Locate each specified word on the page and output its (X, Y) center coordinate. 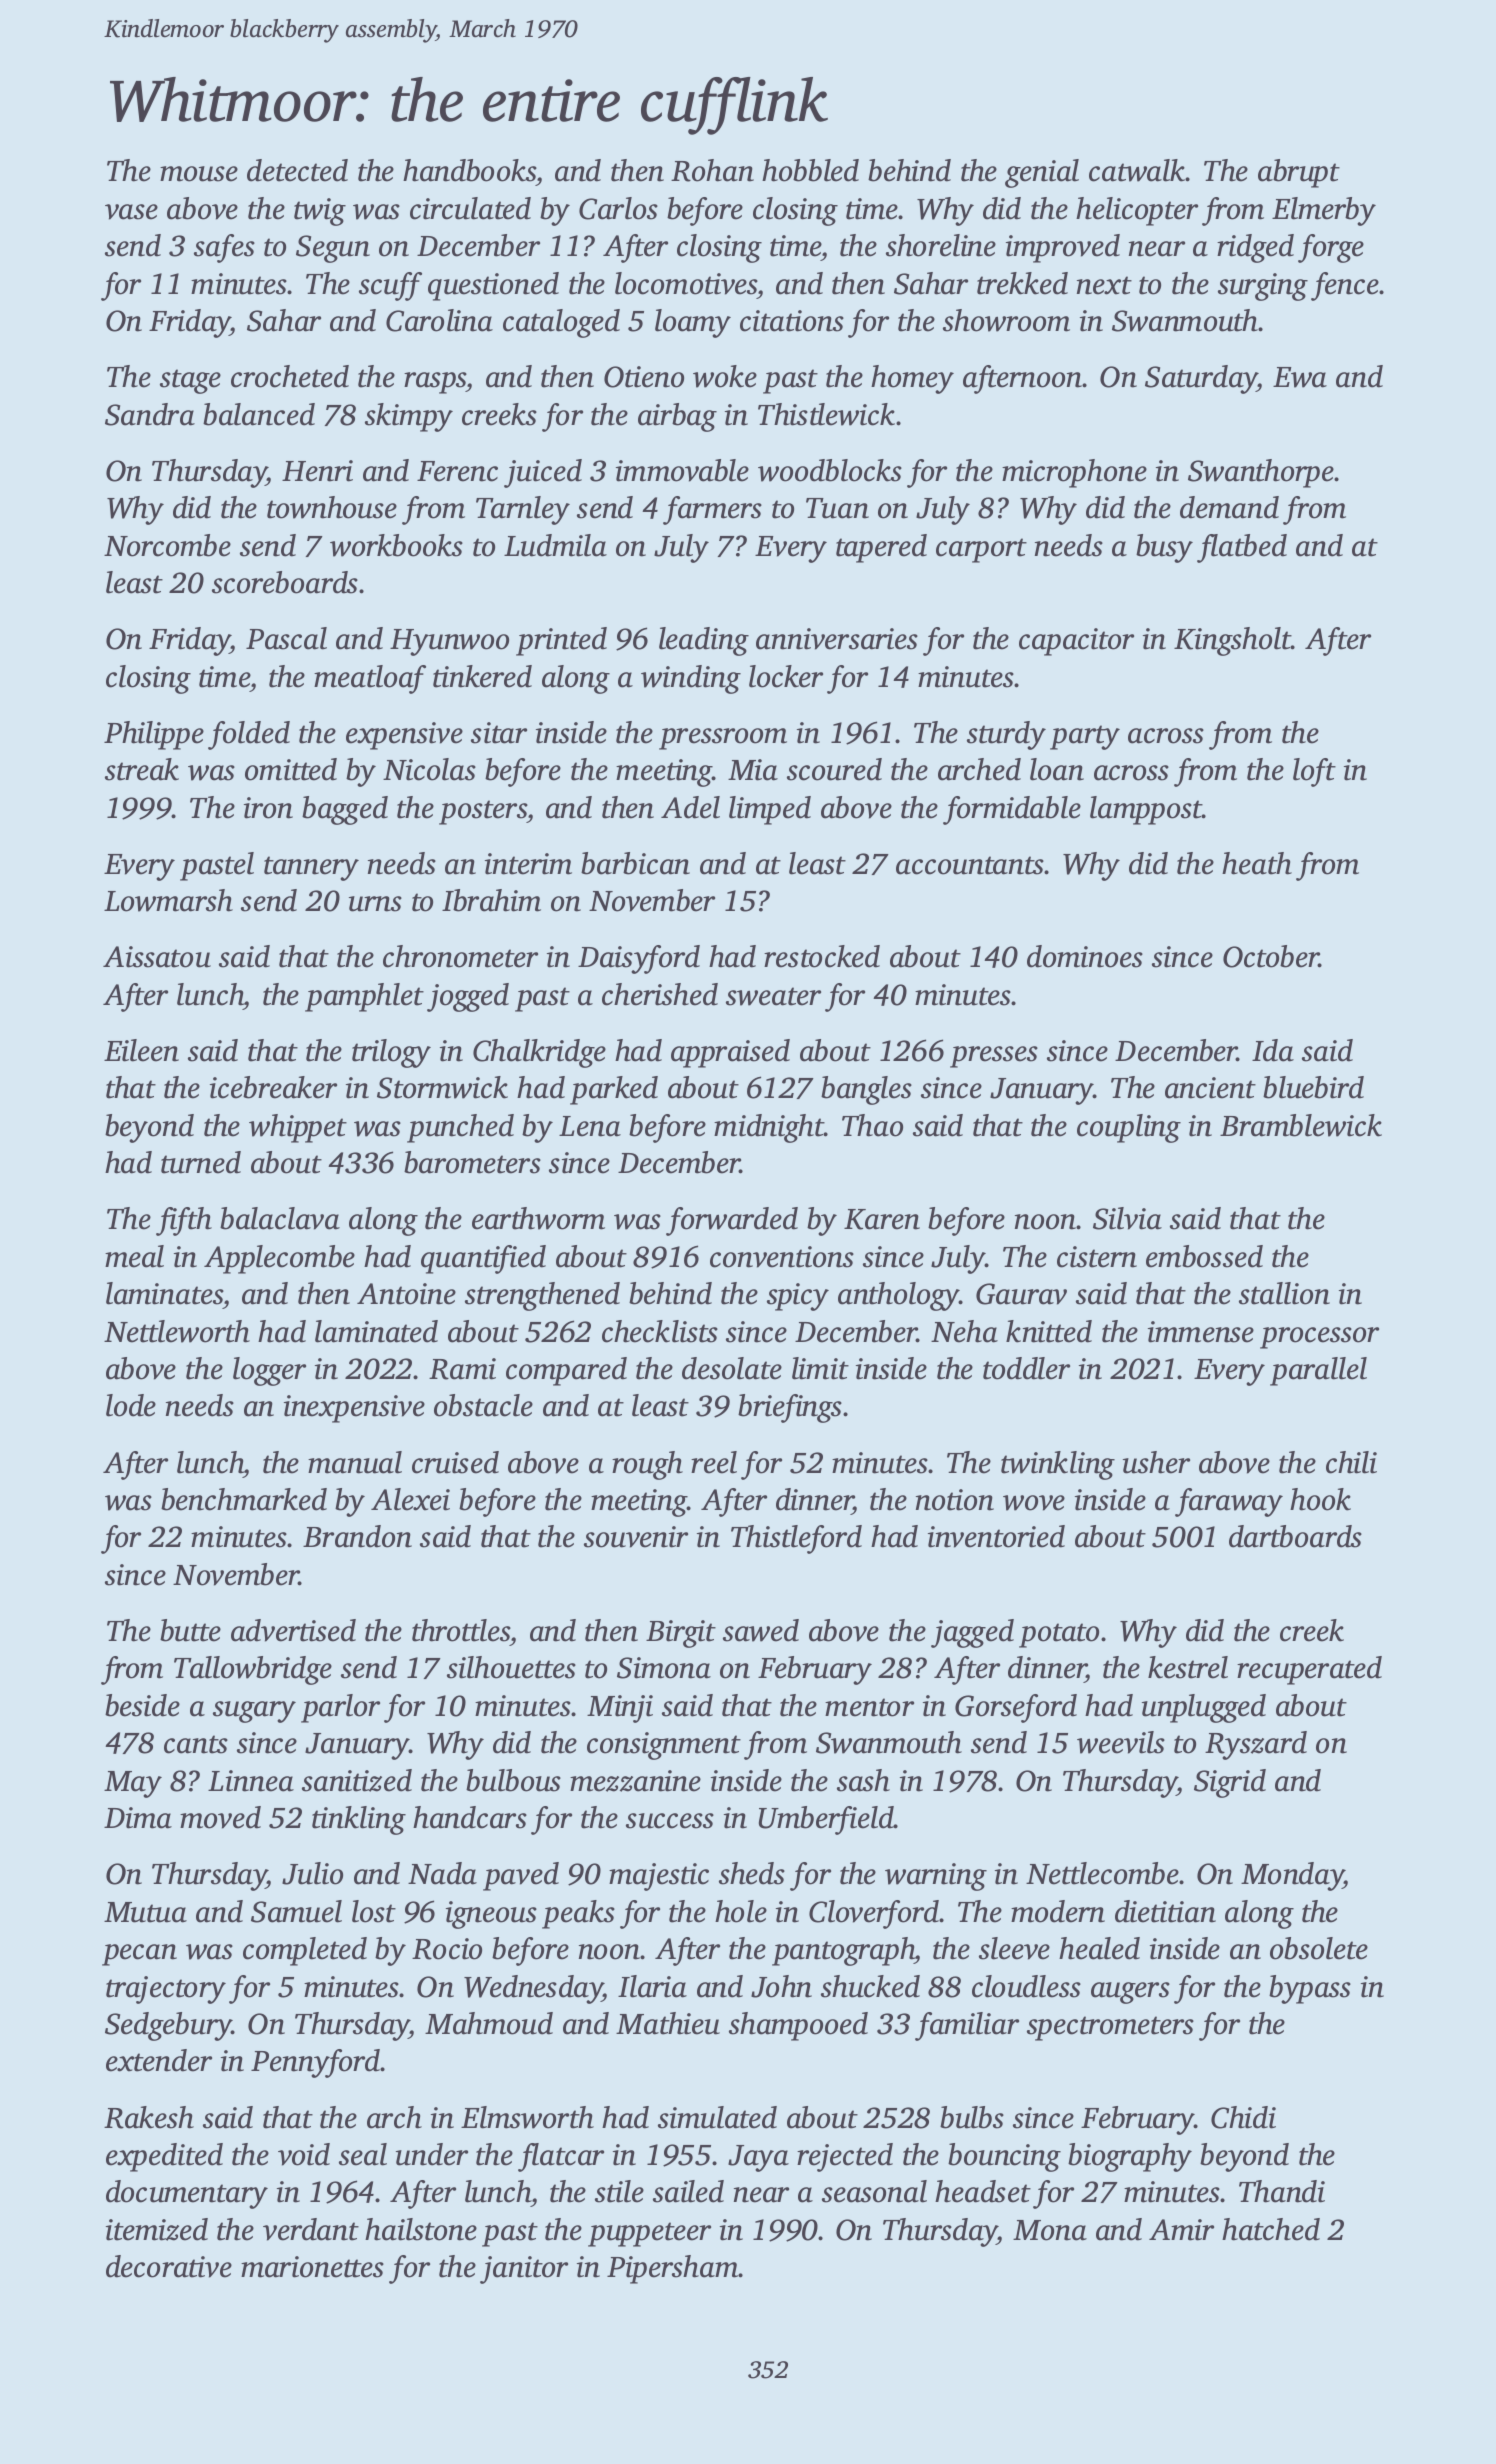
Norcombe (167, 545)
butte (190, 1630)
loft (1314, 772)
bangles (866, 1090)
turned (201, 1162)
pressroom (723, 739)
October (1271, 956)
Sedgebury (168, 2026)
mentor (869, 1707)
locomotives (686, 283)
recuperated (1309, 1670)
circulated (470, 208)
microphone (1074, 473)
